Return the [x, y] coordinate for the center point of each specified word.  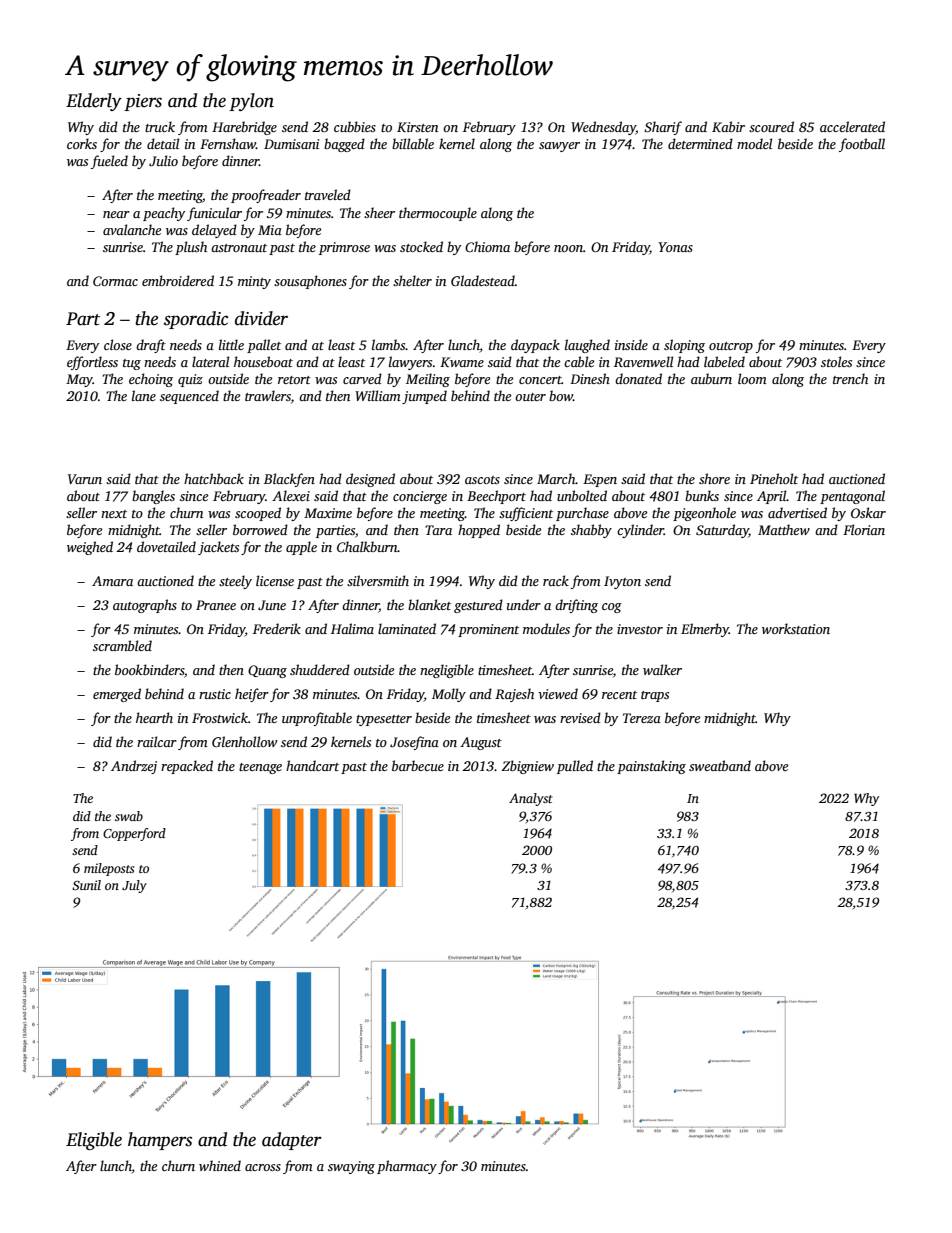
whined [220, 1165]
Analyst [530, 799]
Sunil [86, 885]
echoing [151, 380]
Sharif [663, 128]
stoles [836, 361]
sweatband [720, 765]
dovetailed [166, 546]
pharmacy [407, 1167]
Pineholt [774, 478]
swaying [351, 1167]
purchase [582, 514]
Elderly [94, 102]
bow [561, 395]
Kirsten [417, 127]
